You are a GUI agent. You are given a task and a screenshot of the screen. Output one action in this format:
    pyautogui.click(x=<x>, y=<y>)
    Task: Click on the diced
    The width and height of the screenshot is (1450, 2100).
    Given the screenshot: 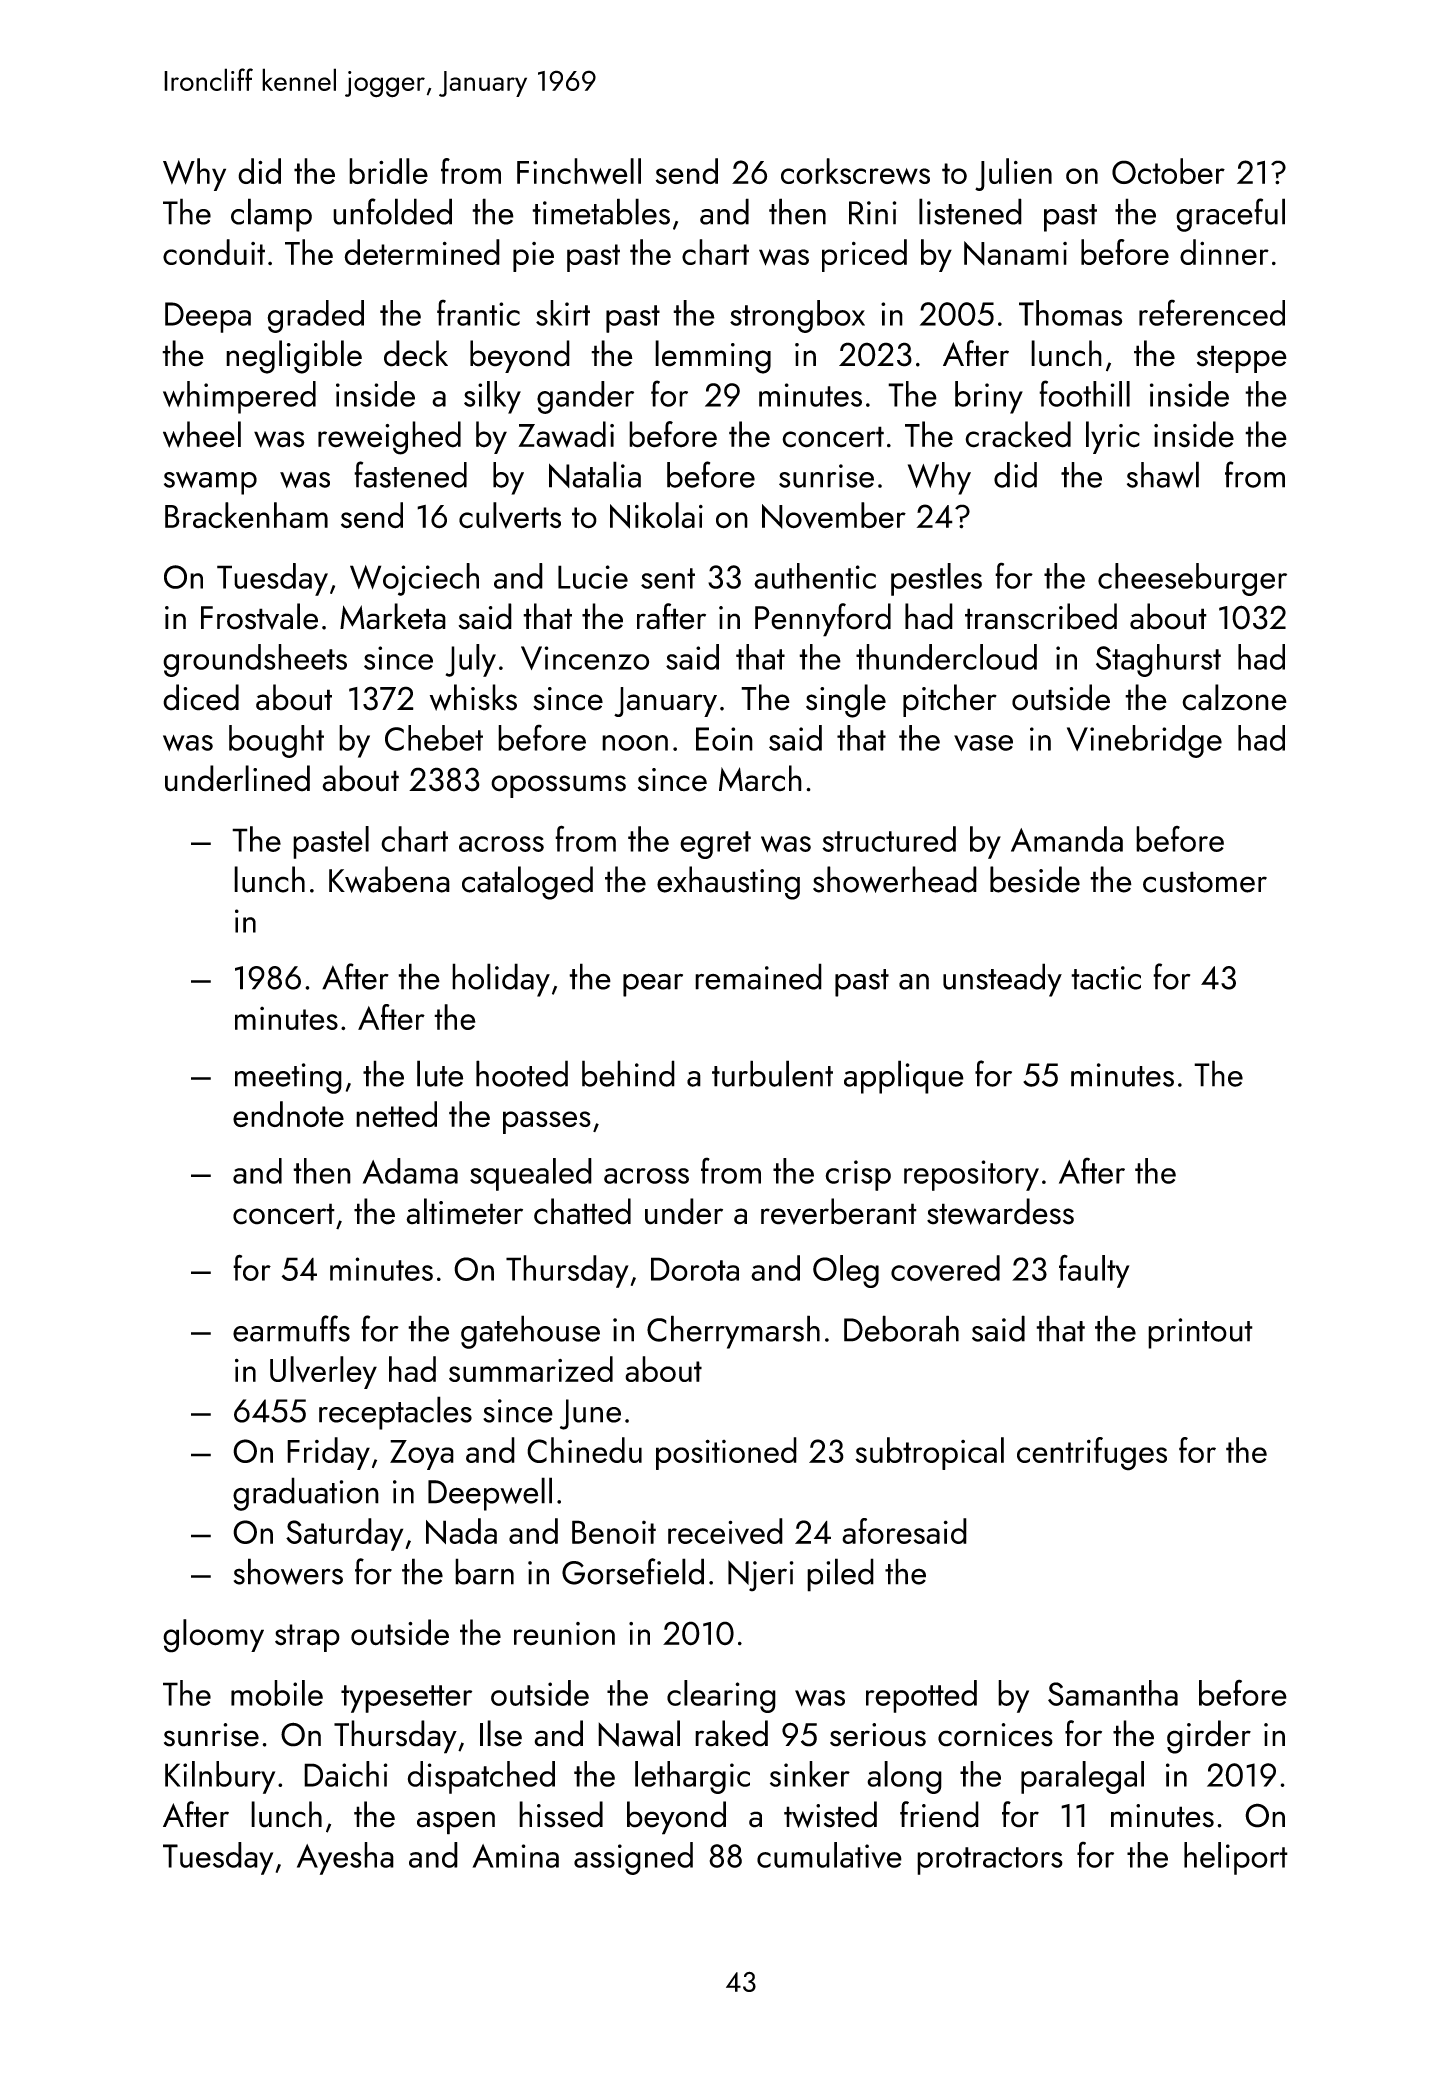 What is the action you would take?
    pyautogui.click(x=201, y=697)
